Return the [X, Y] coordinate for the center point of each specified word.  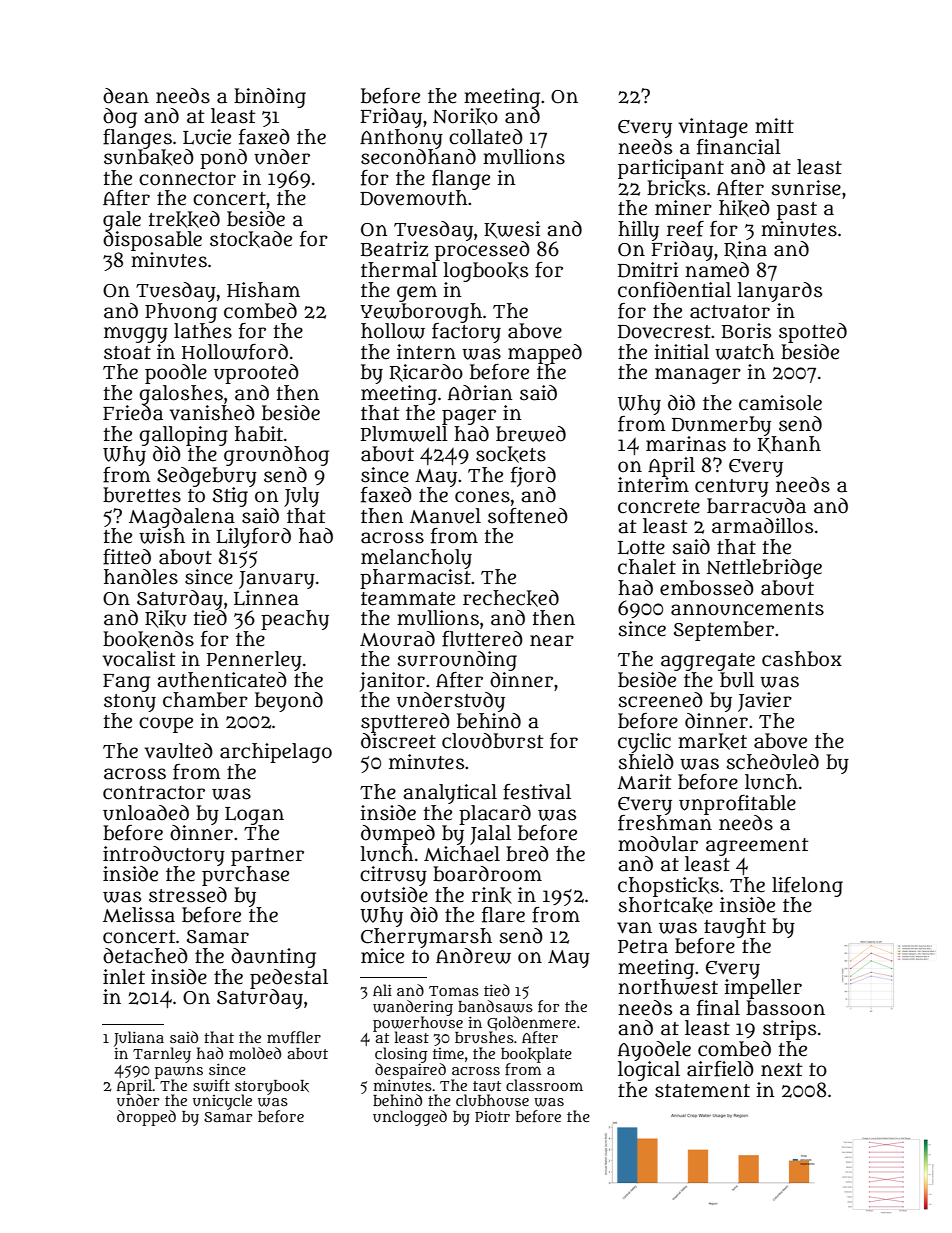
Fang [126, 683]
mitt [774, 125]
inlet [124, 977]
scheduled [773, 762]
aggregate [708, 662]
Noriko [465, 116]
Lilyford [253, 538]
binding [270, 98]
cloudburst [493, 741]
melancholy [416, 559]
